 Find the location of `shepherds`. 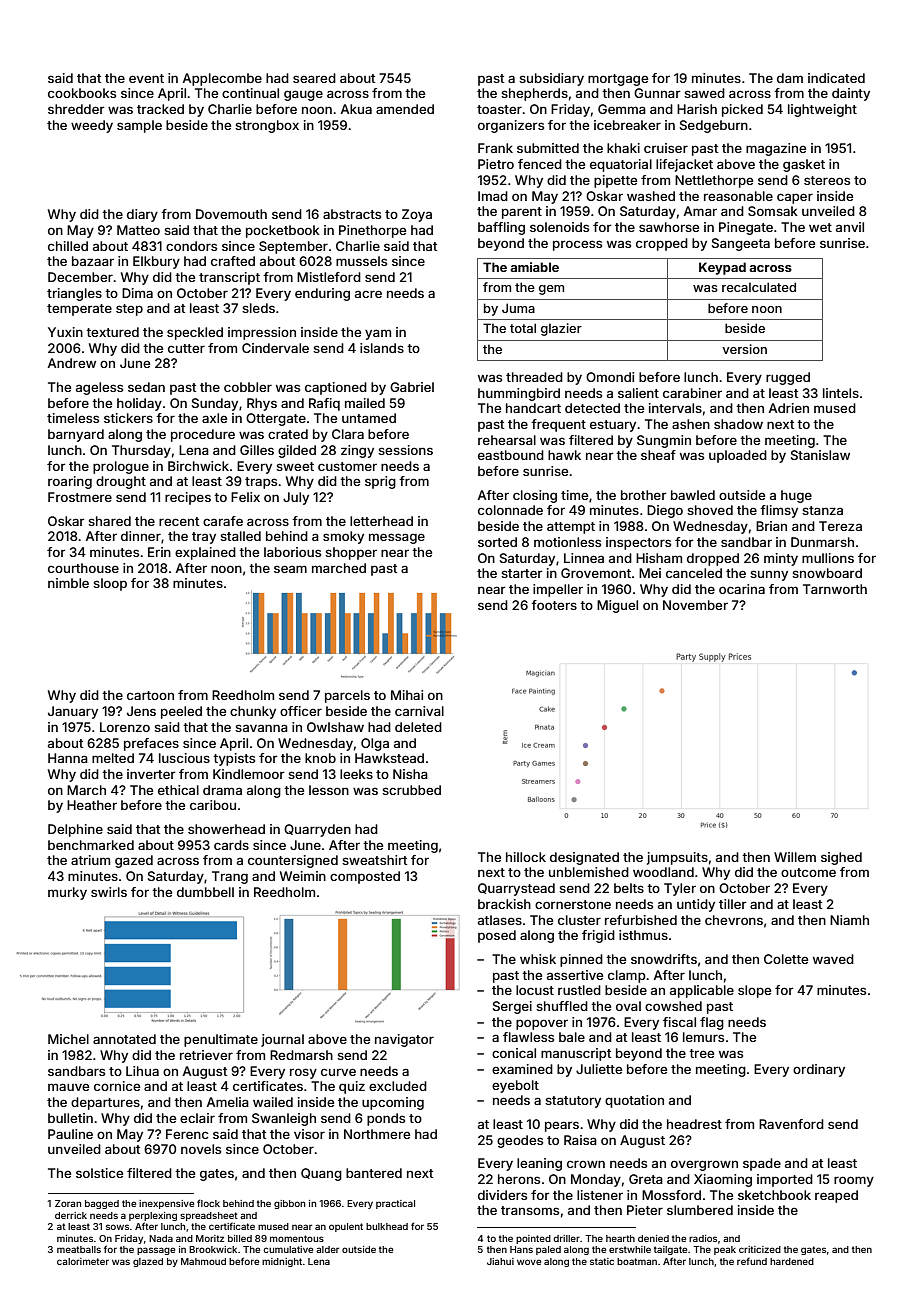

shepherds is located at coordinates (534, 94).
